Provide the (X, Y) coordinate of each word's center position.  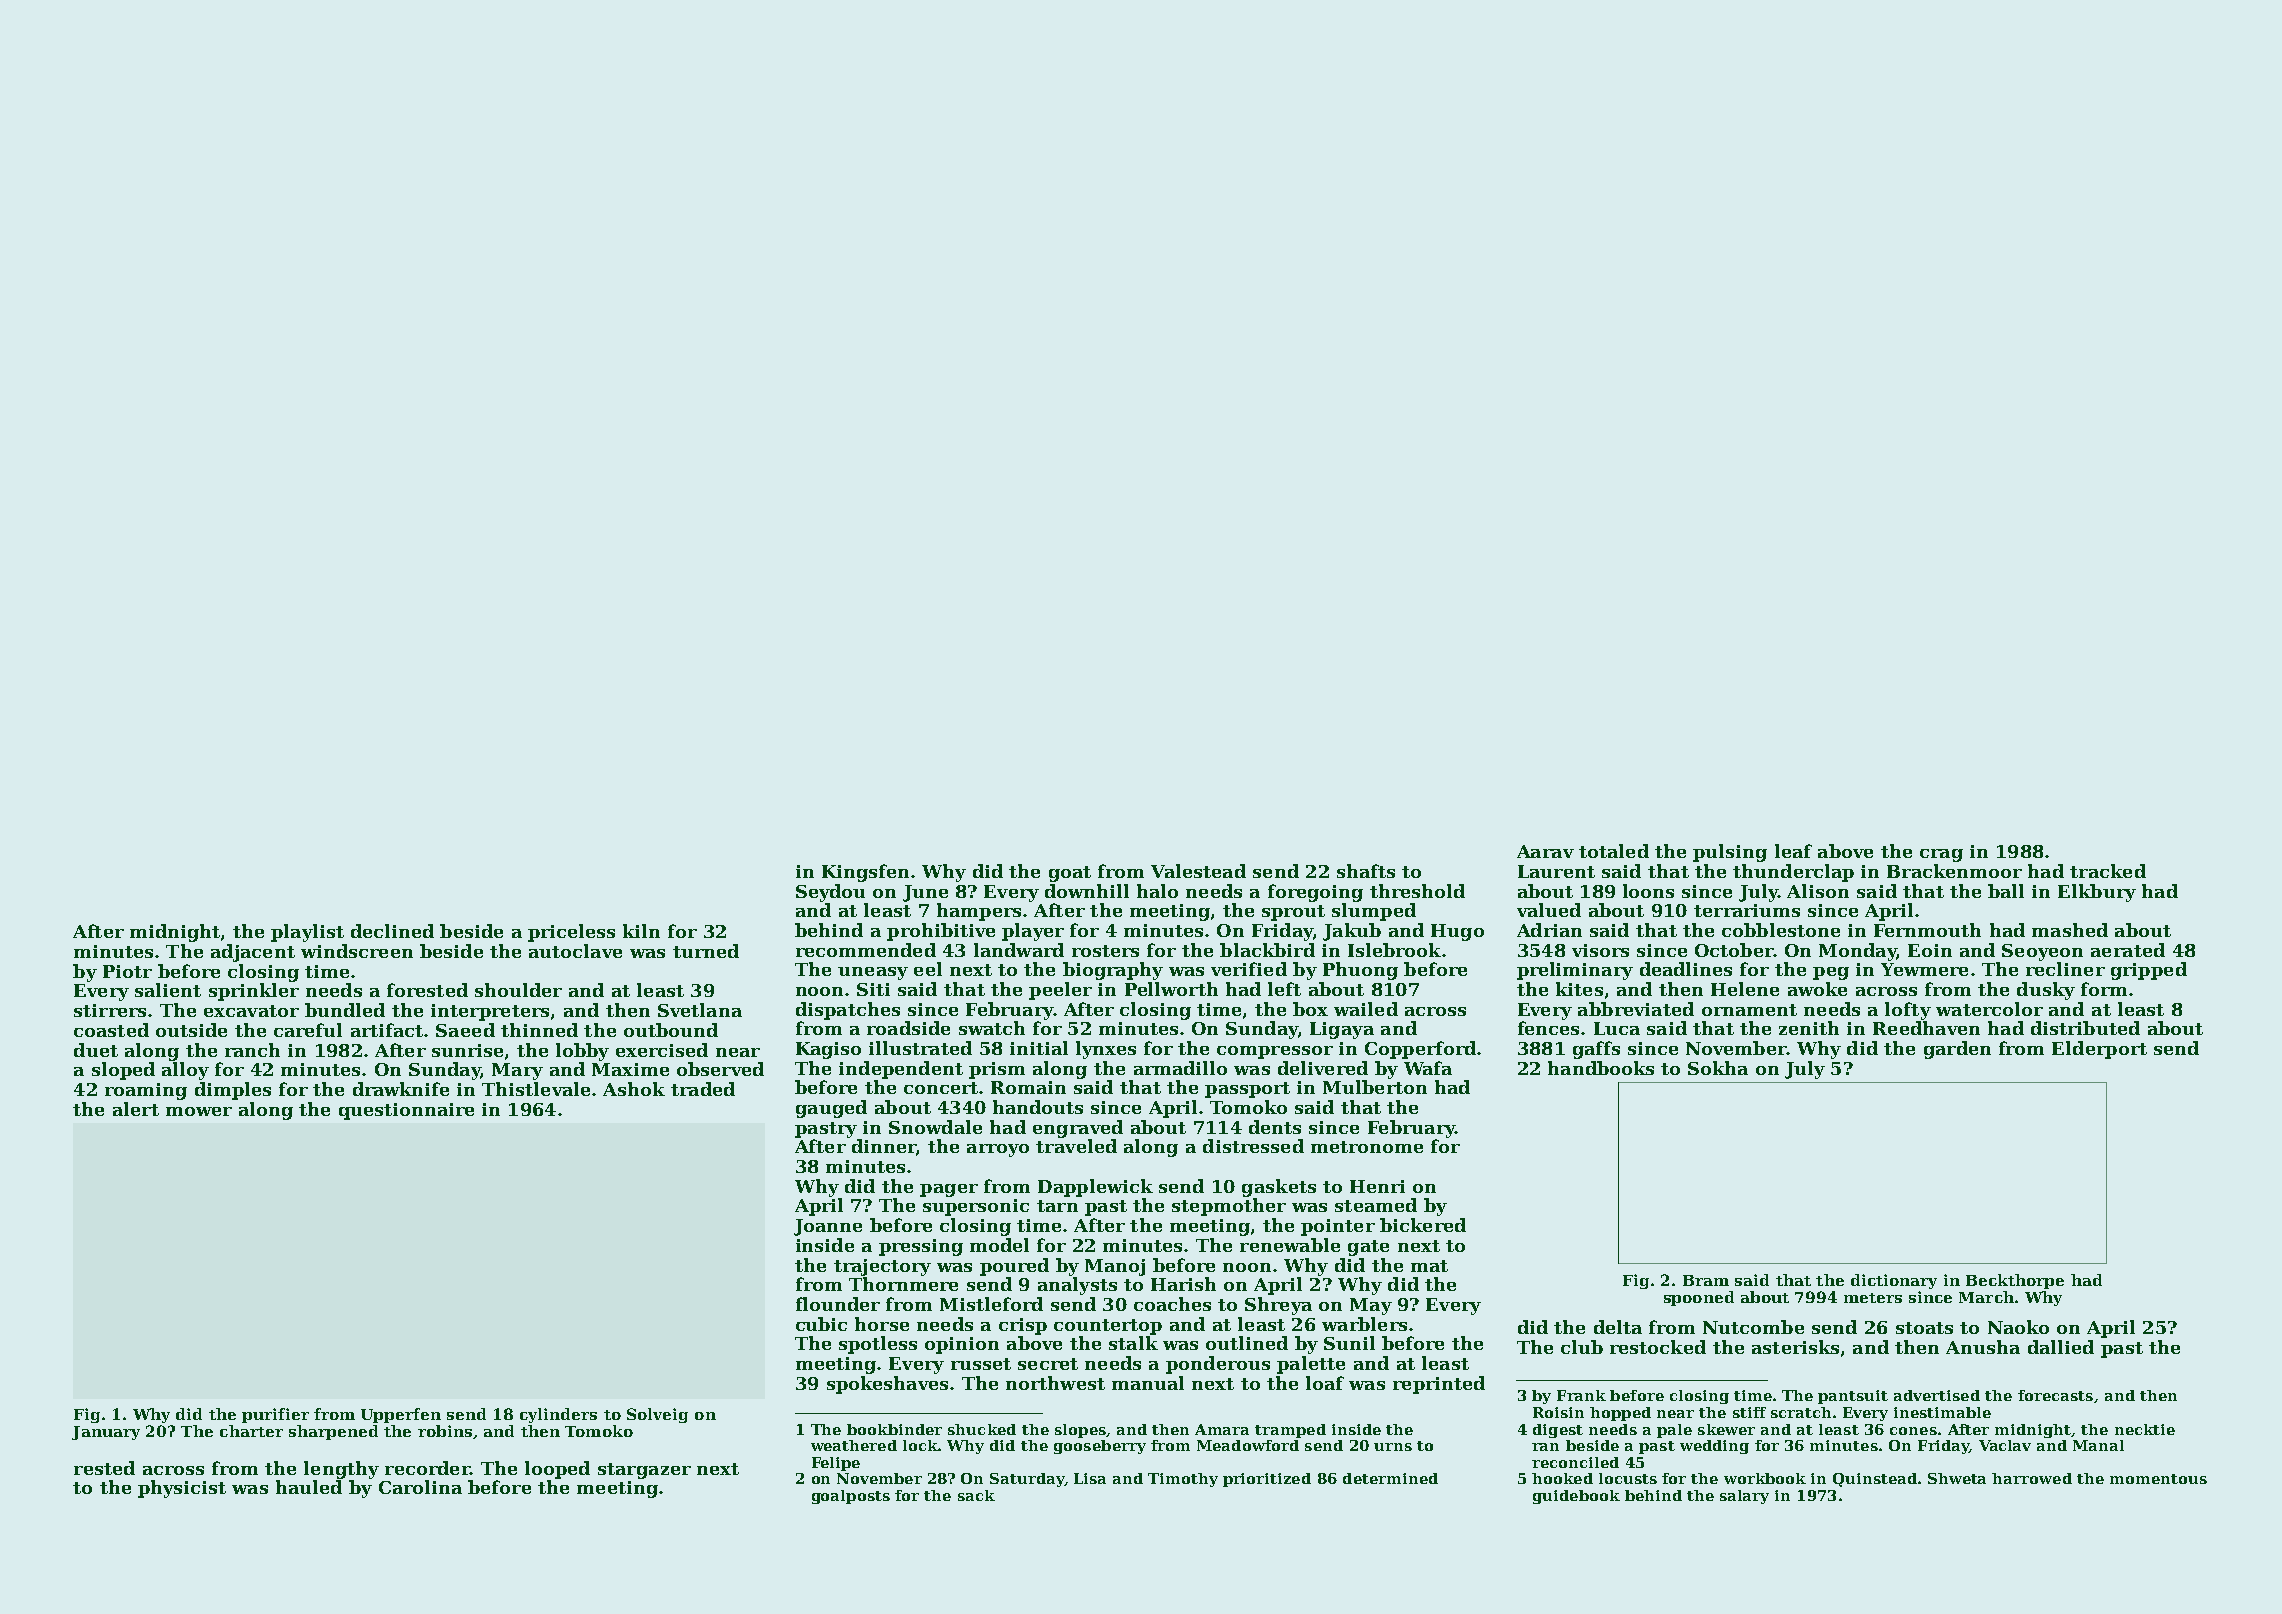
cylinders (558, 1415)
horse (882, 1324)
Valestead (1198, 871)
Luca (1617, 1028)
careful (308, 1030)
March (1986, 1297)
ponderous (1218, 1365)
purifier (275, 1415)
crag (1941, 855)
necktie (2145, 1429)
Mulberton (1375, 1087)
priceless (571, 933)
